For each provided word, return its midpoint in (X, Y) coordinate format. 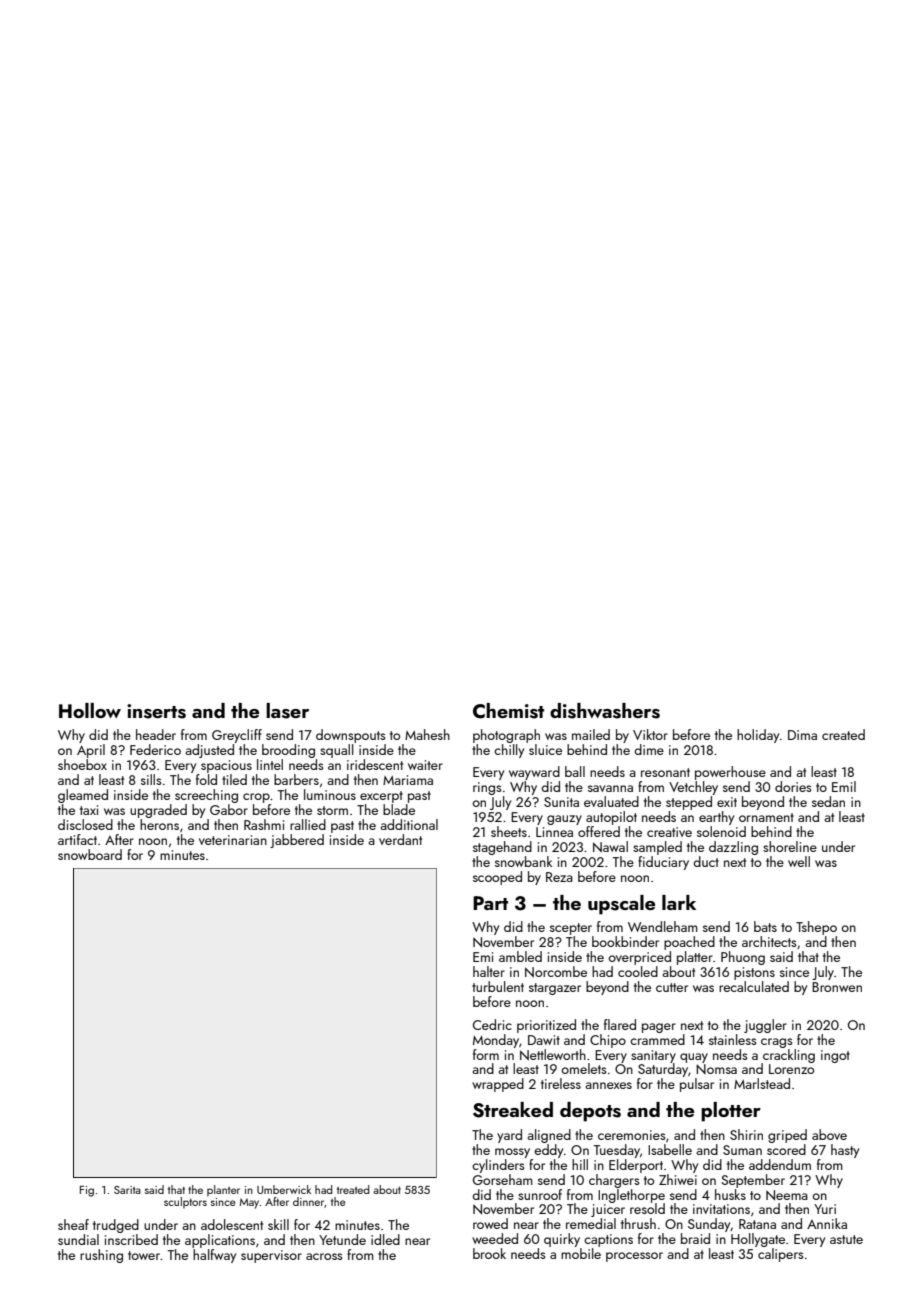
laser (287, 711)
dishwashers (605, 711)
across (324, 1256)
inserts (156, 711)
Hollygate (758, 1240)
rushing (101, 1256)
